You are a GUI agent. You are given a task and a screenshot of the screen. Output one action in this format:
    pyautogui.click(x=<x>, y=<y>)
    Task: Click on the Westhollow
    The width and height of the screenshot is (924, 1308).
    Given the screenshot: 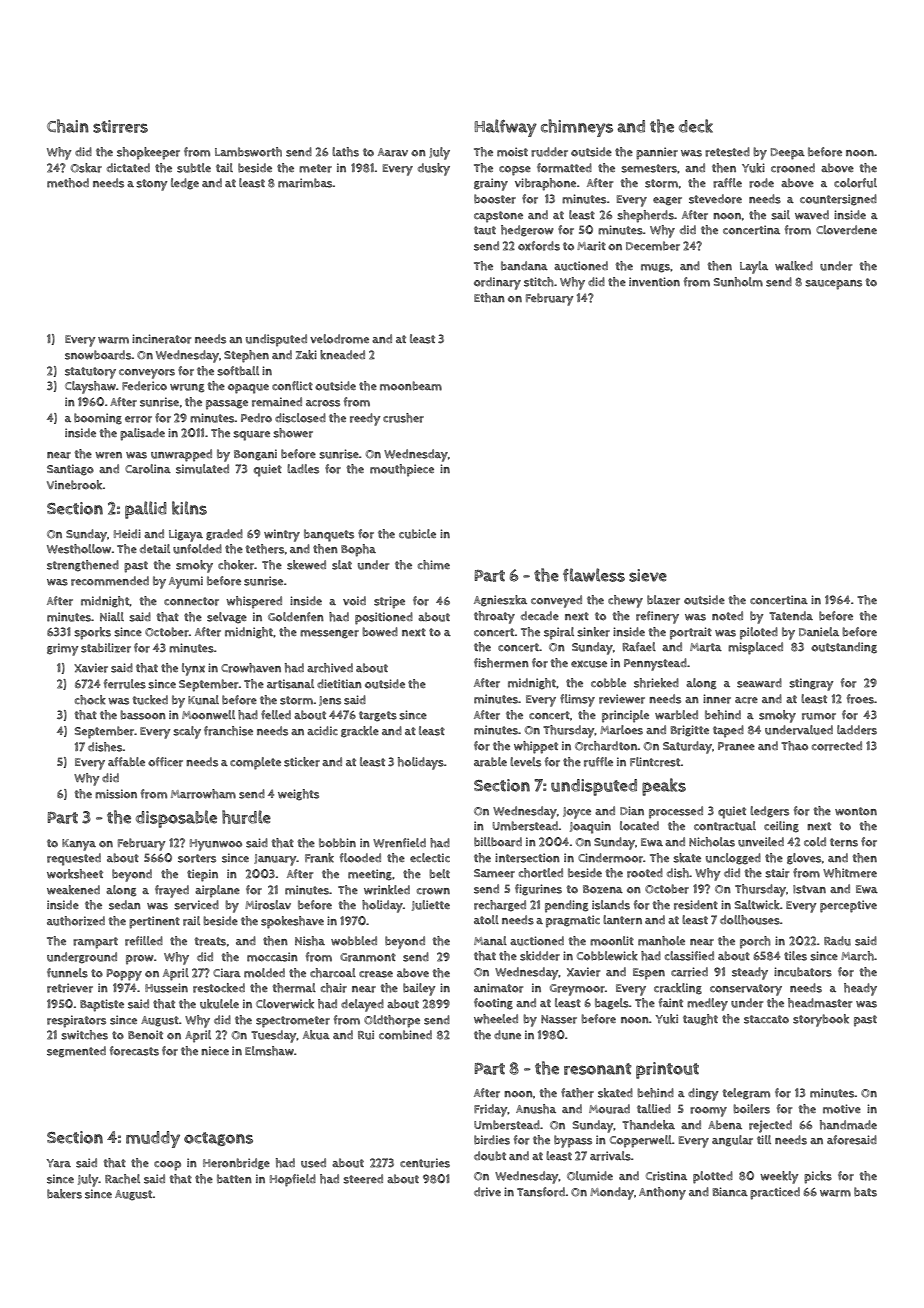 What is the action you would take?
    pyautogui.click(x=79, y=549)
